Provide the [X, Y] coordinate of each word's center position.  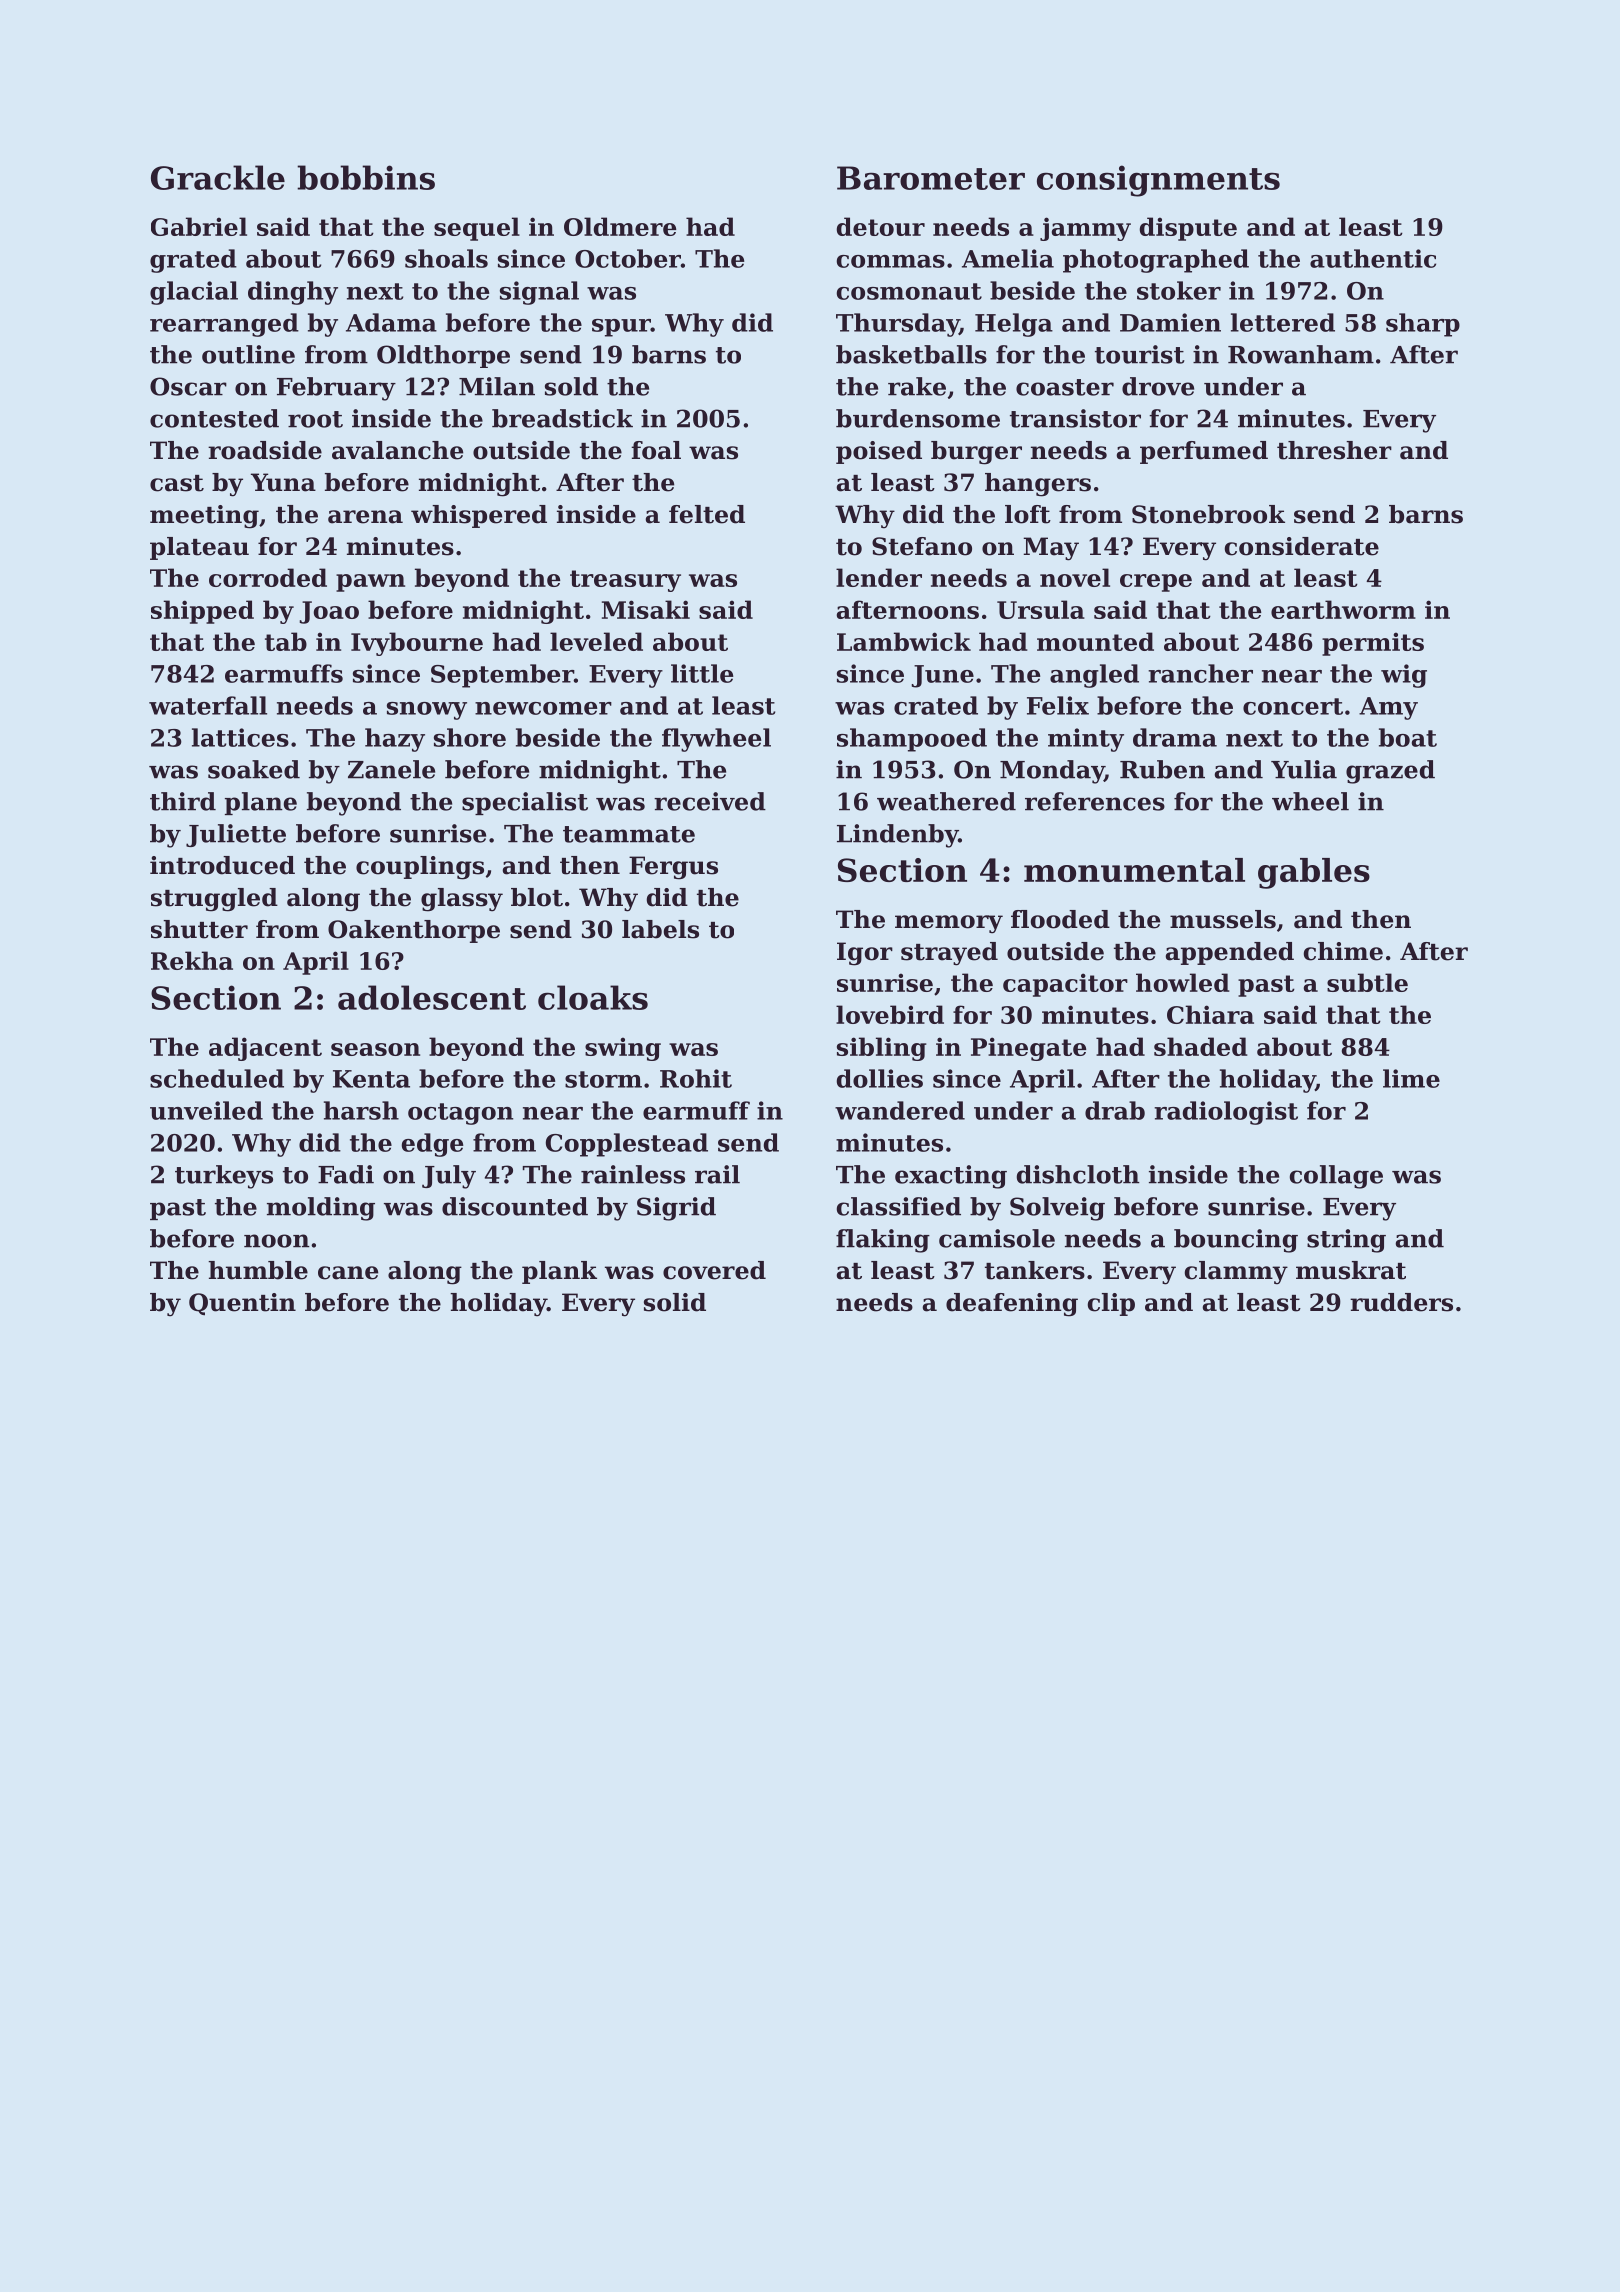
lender [879, 577]
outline [248, 354]
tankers [1035, 1270]
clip [1111, 1304]
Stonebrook [1208, 514]
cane [348, 1273]
